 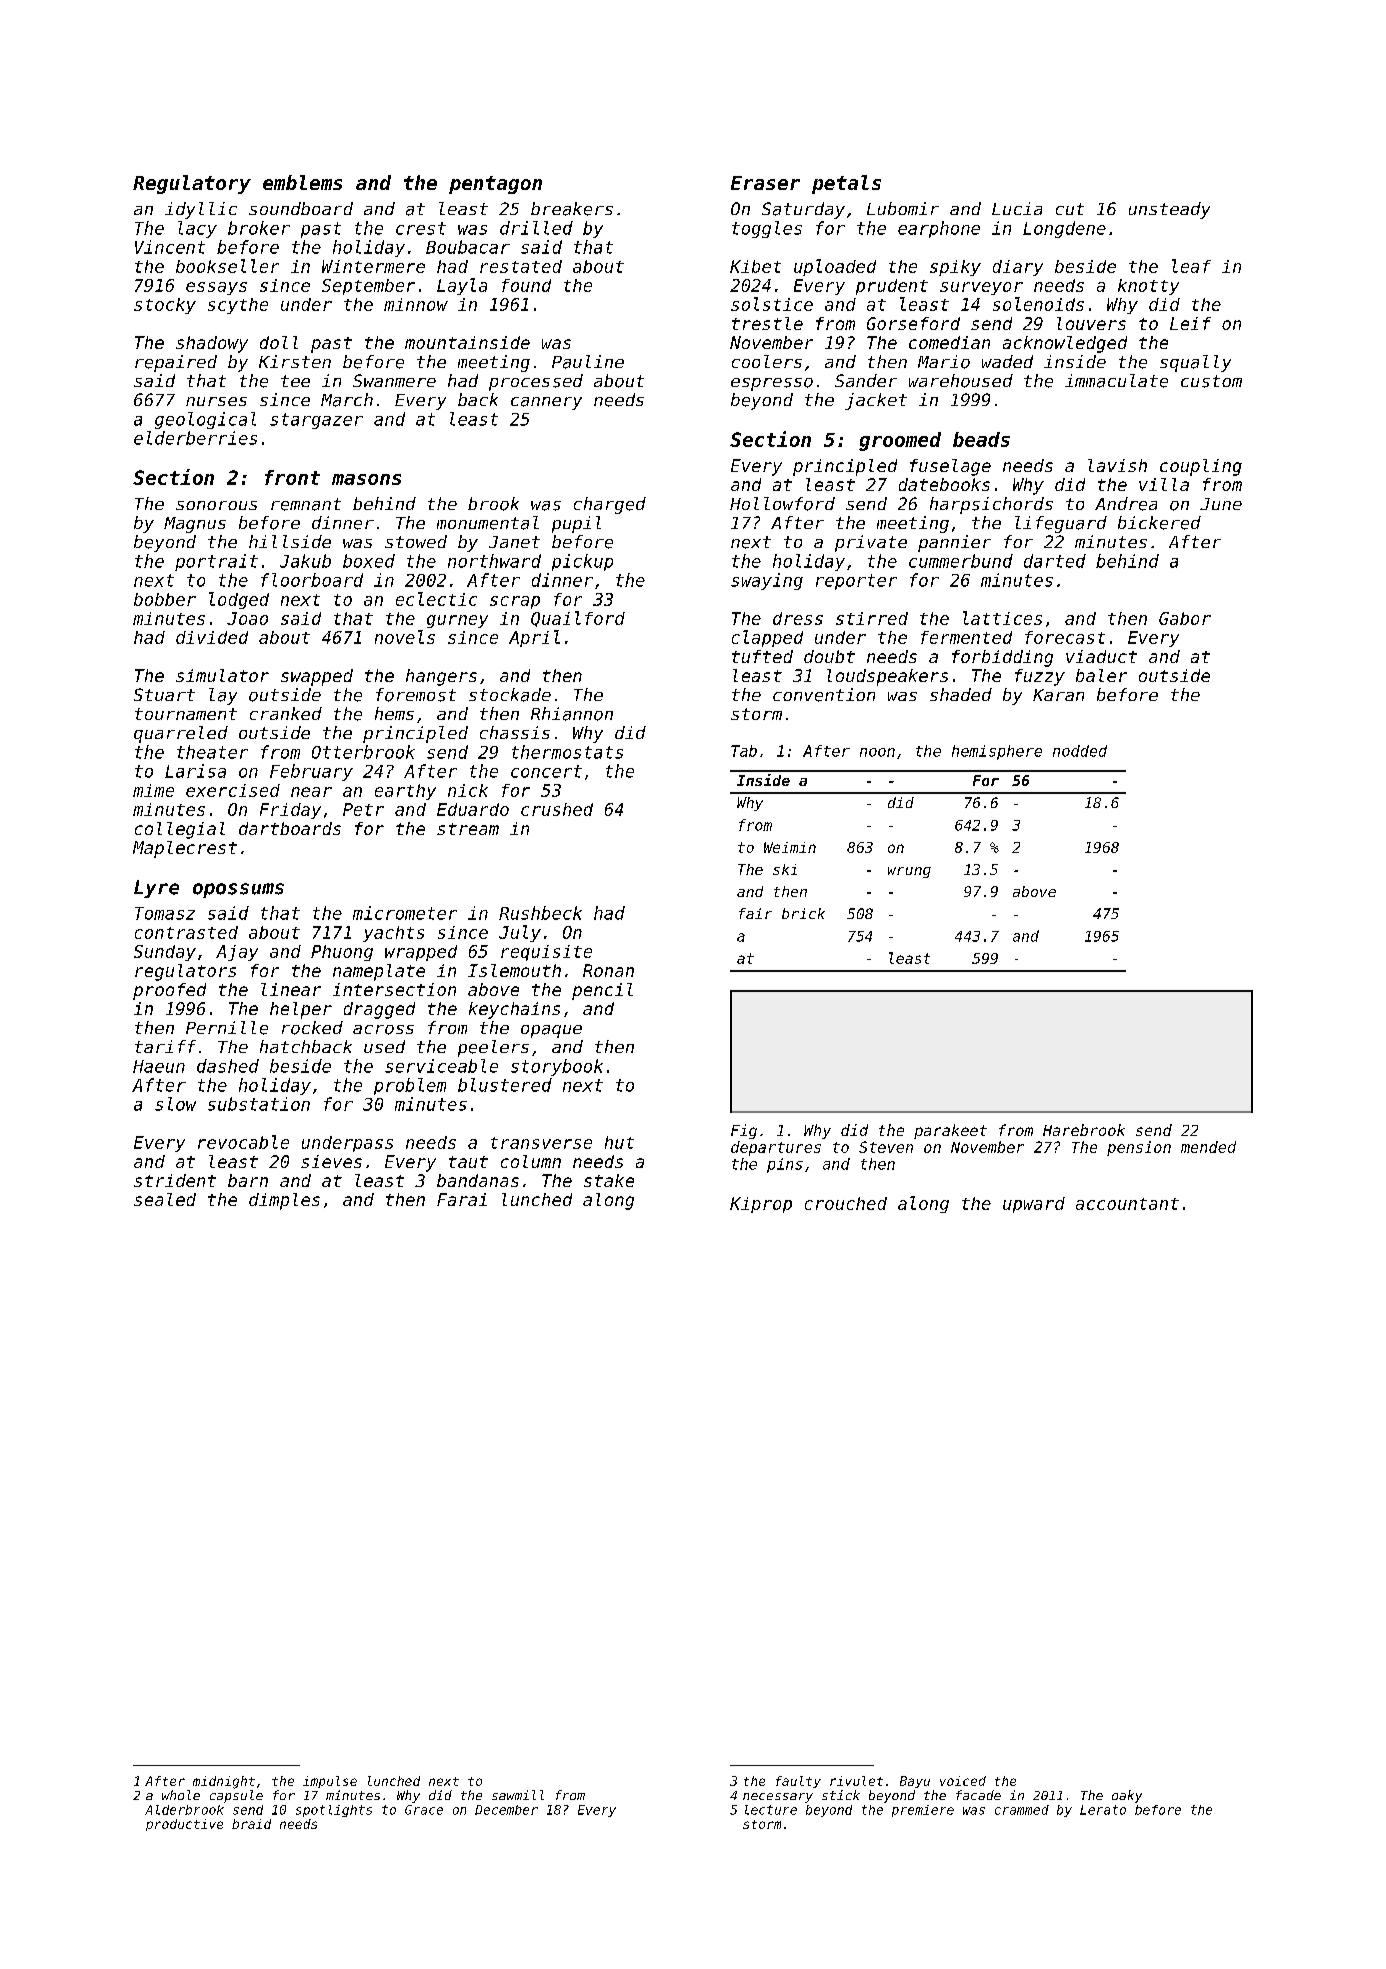 I want to click on Kiprop, so click(x=761, y=1205).
